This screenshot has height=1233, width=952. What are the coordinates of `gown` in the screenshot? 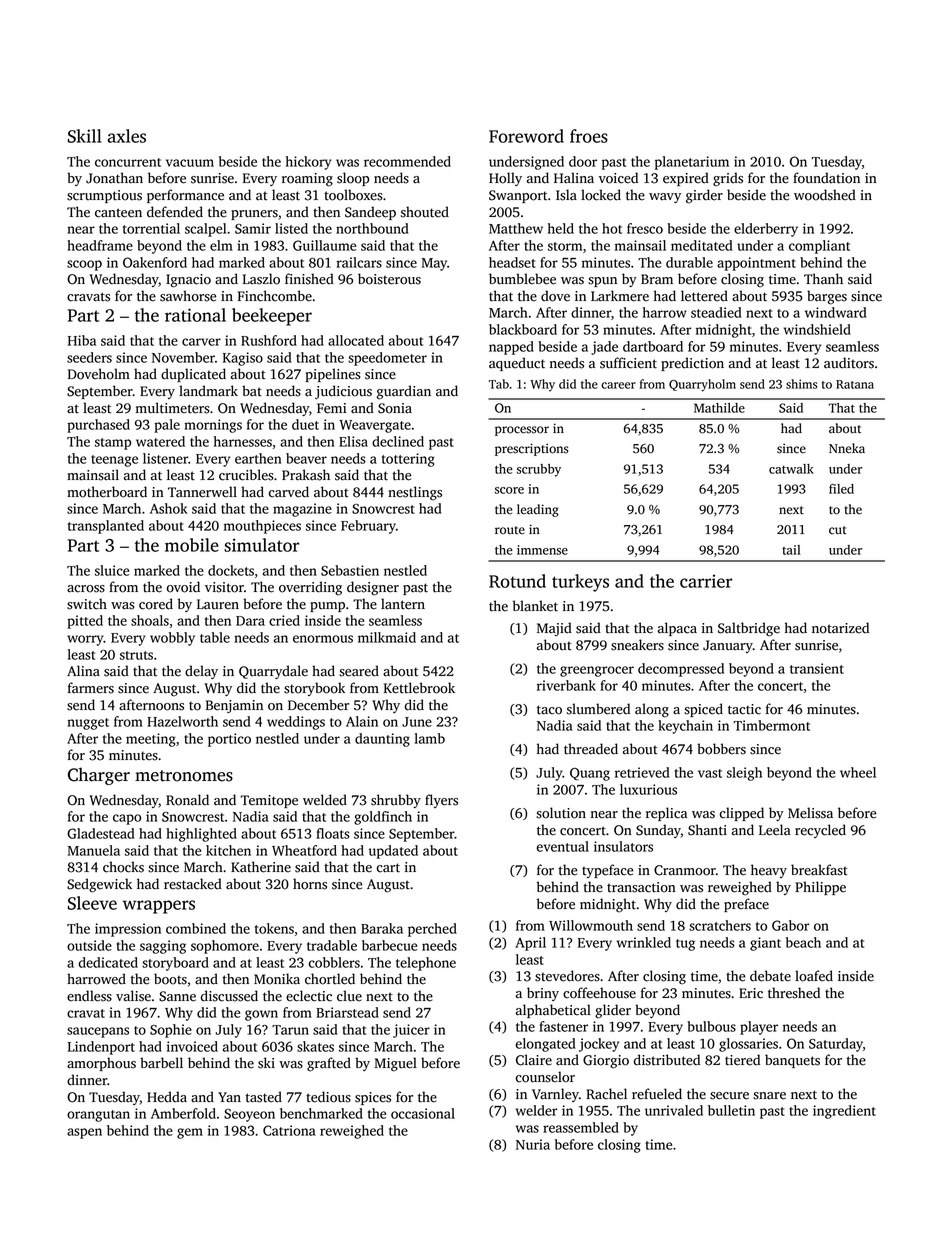 It's located at (261, 1015).
